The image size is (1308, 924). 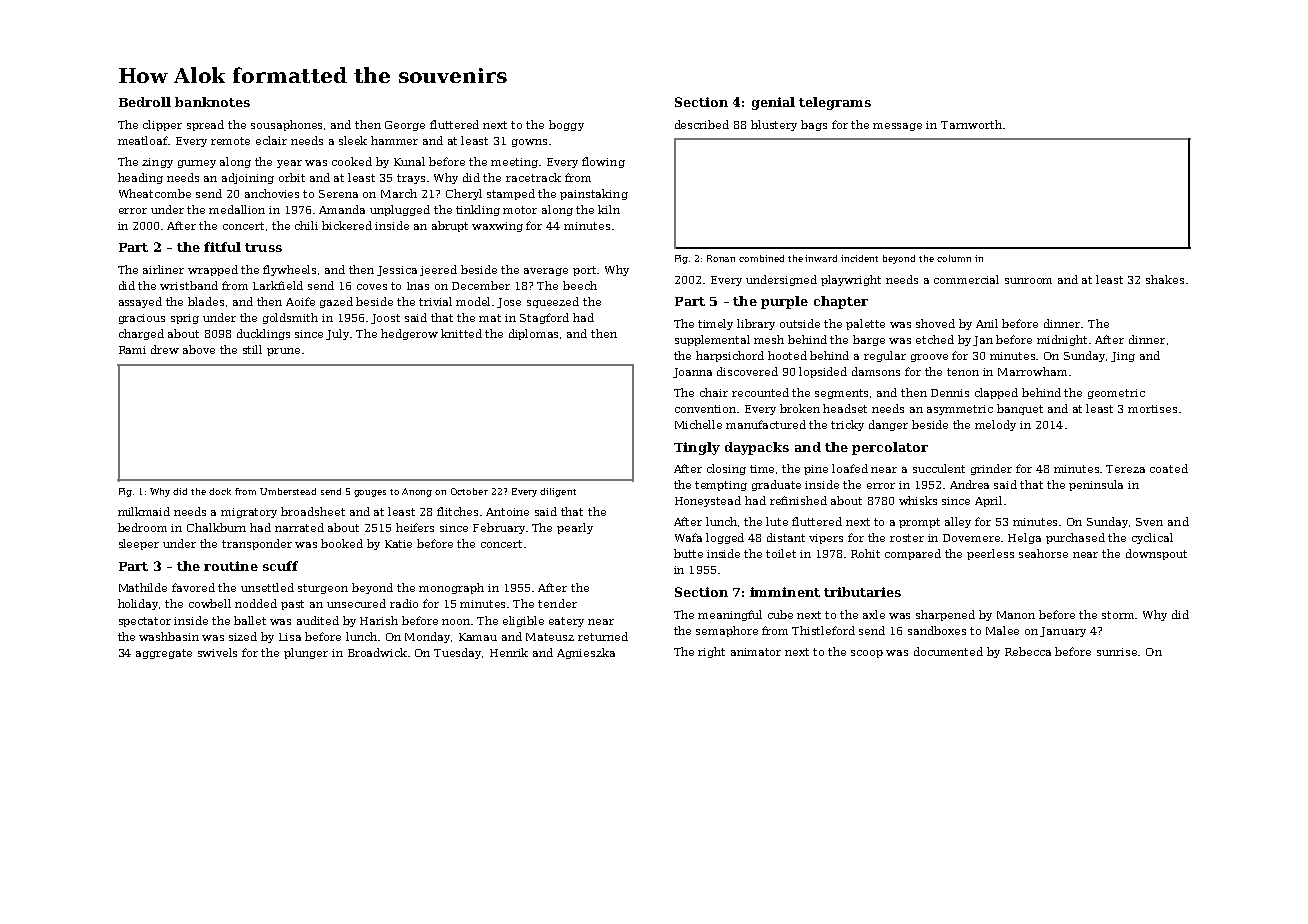 I want to click on Umberstead, so click(x=288, y=491).
